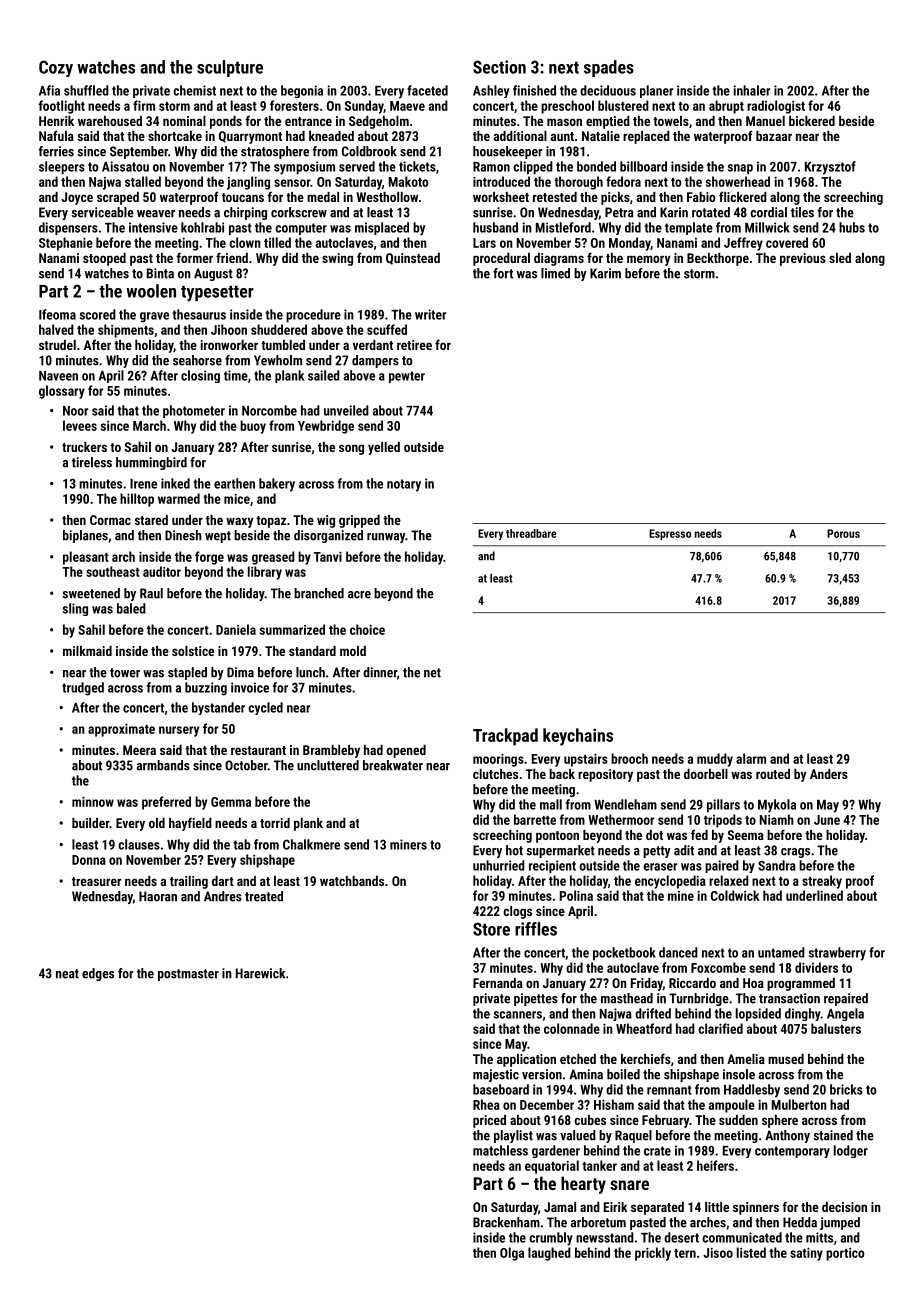 The image size is (924, 1308). I want to click on cordial, so click(768, 212).
